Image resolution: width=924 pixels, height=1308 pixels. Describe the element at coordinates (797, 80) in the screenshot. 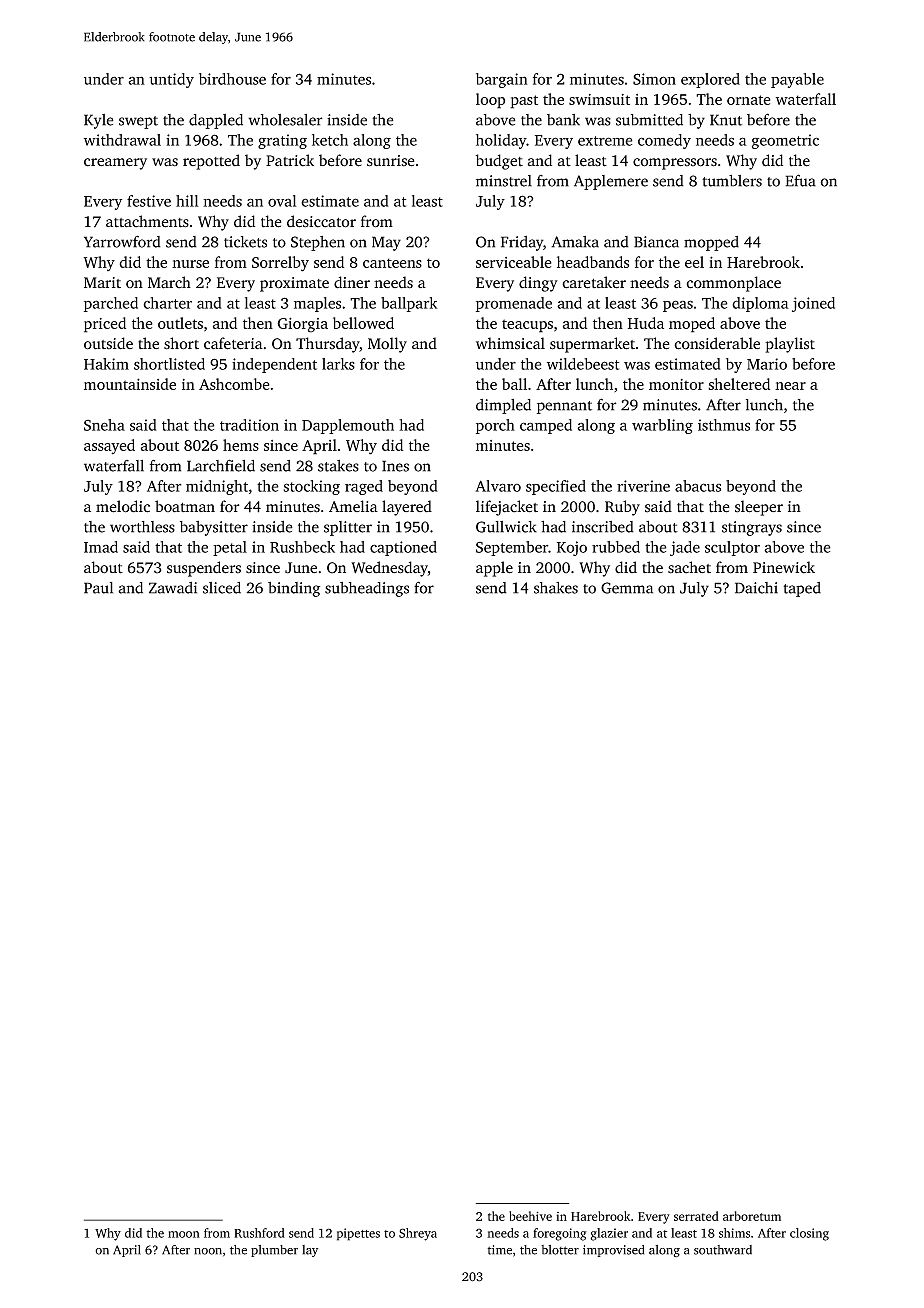

I see `payable` at that location.
